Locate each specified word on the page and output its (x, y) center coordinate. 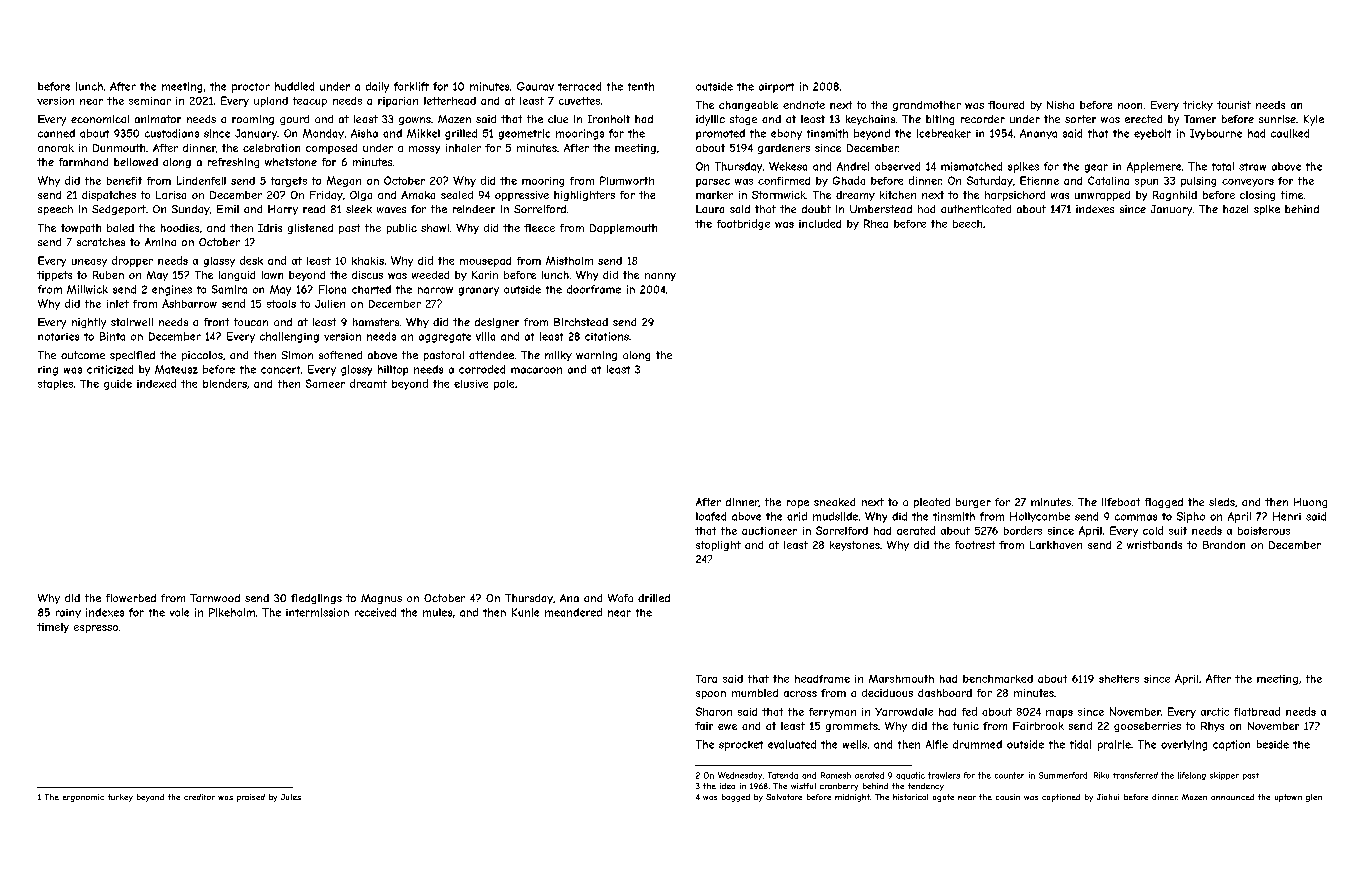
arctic (1215, 712)
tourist (1234, 105)
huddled (294, 86)
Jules (291, 797)
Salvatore (784, 797)
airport (776, 88)
